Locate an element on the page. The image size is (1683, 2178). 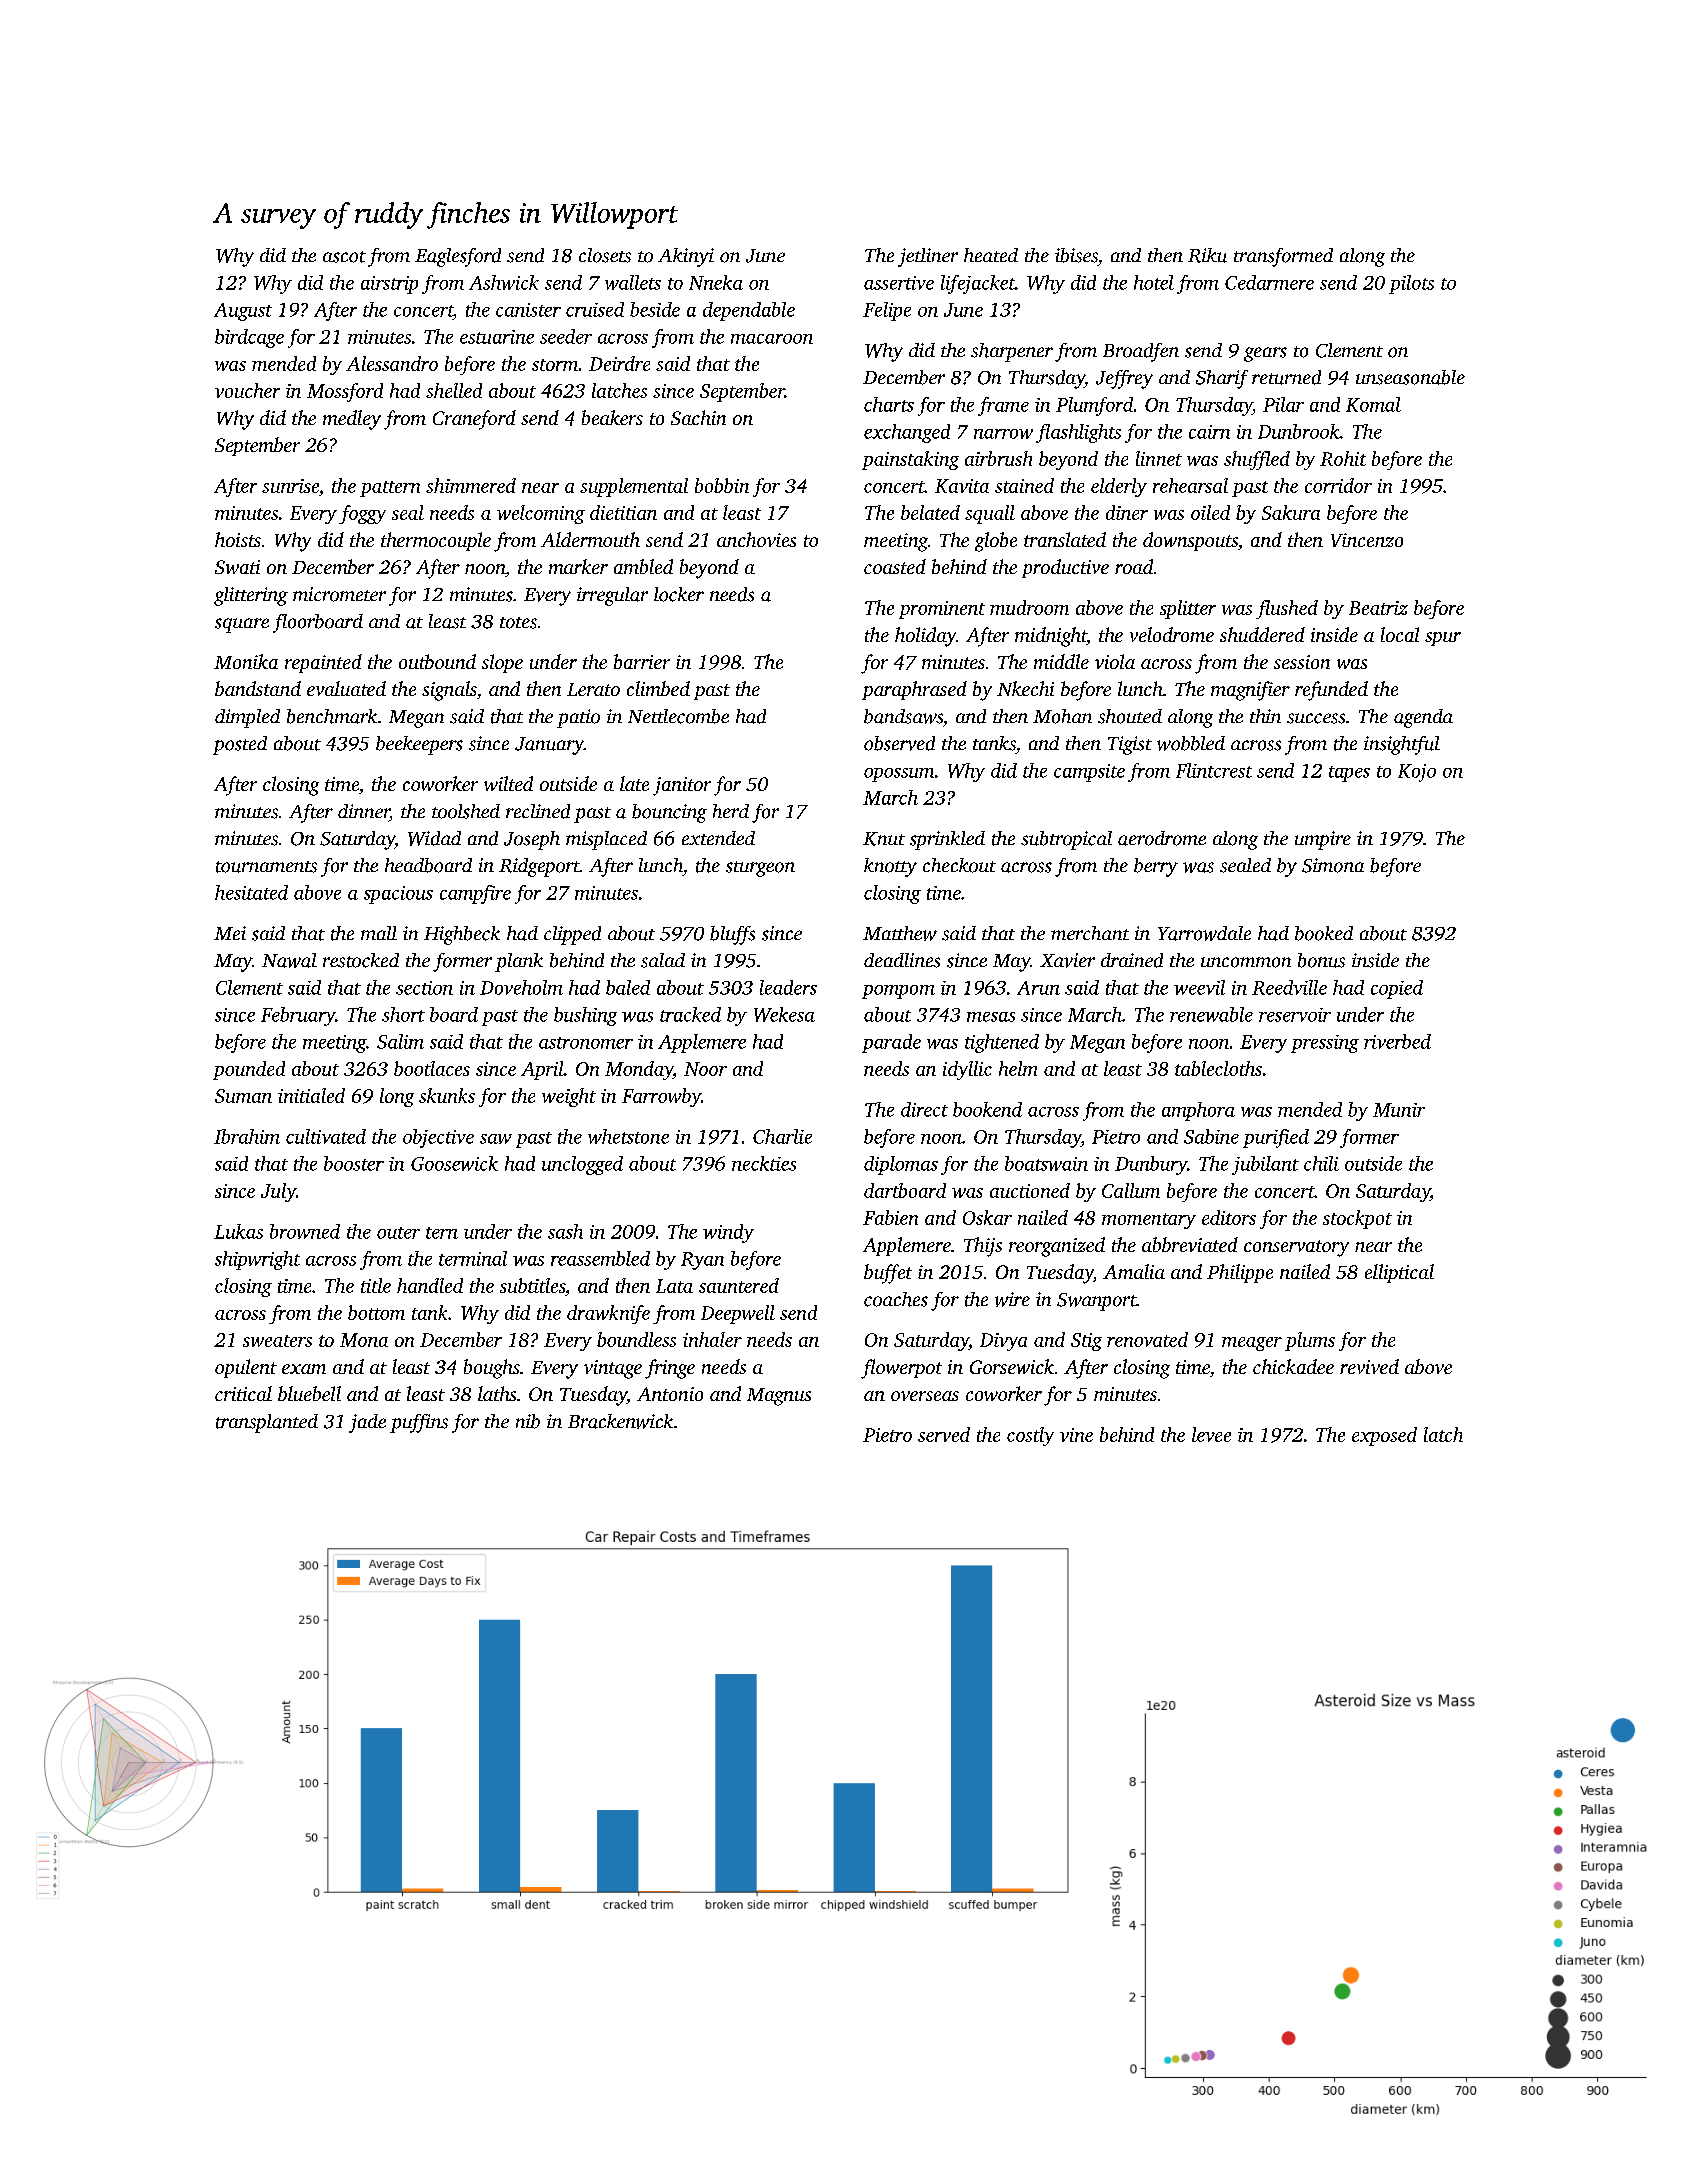
merchant is located at coordinates (1090, 933).
